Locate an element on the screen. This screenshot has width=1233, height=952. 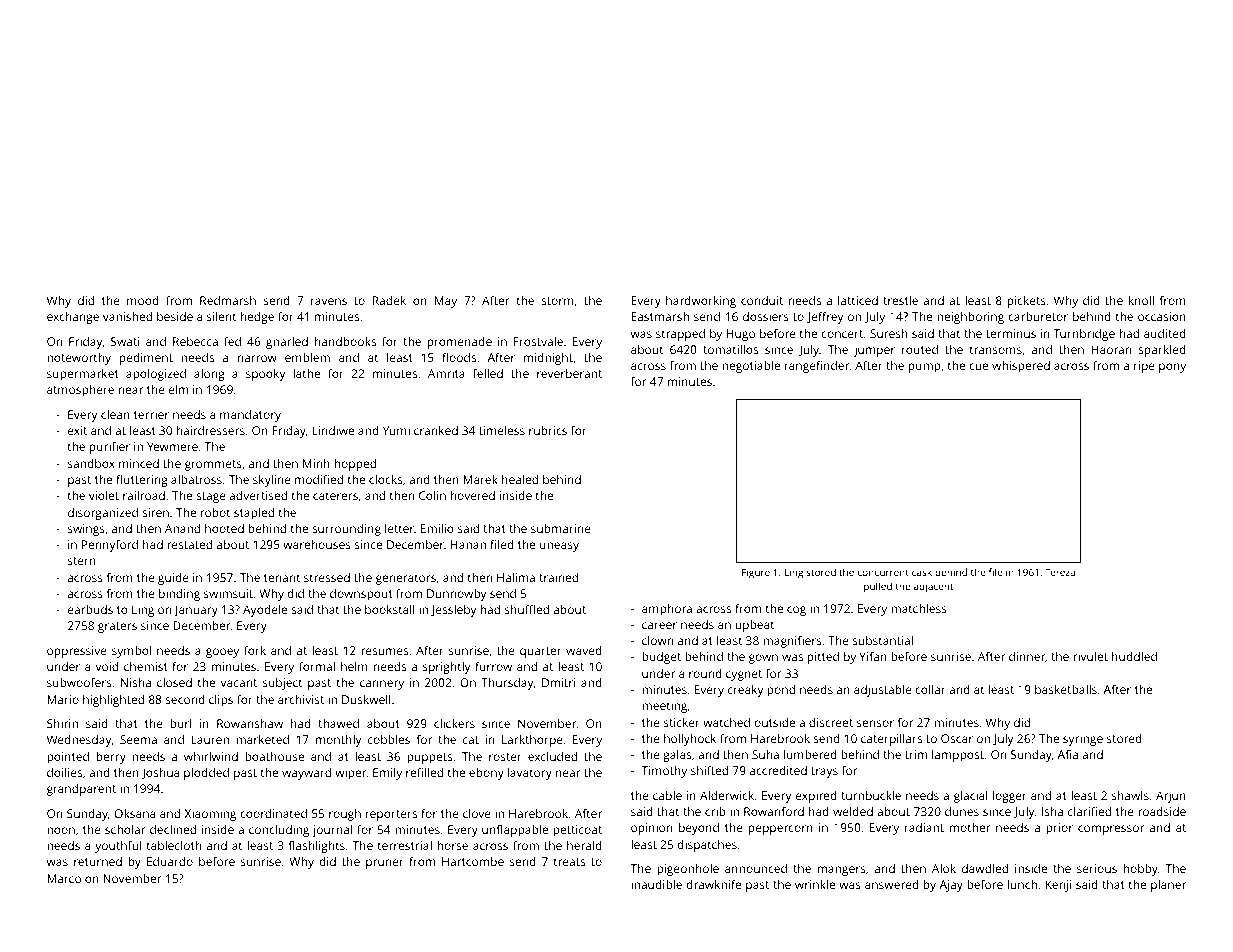
atmosphere is located at coordinates (80, 391).
